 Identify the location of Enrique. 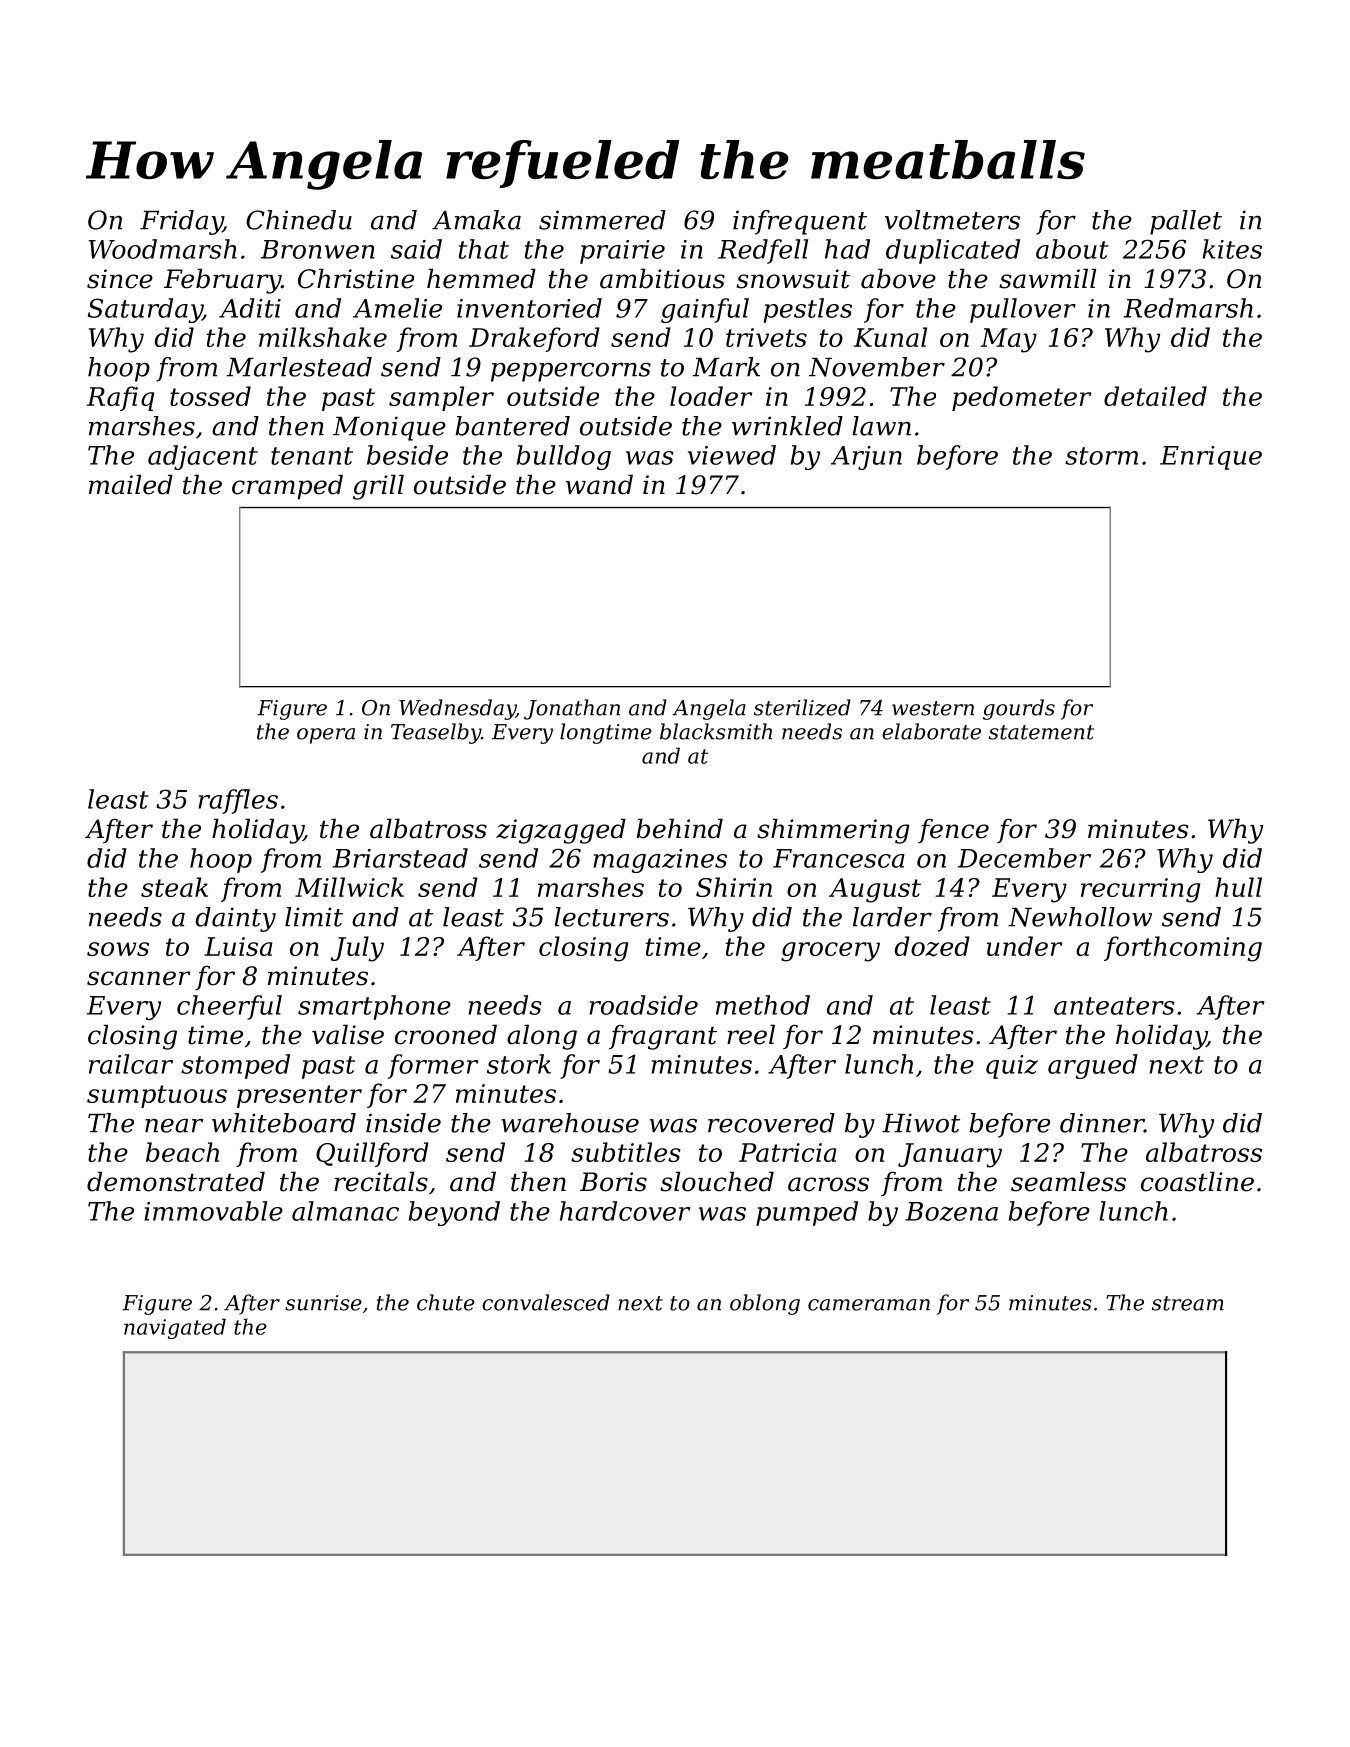
(1211, 458).
